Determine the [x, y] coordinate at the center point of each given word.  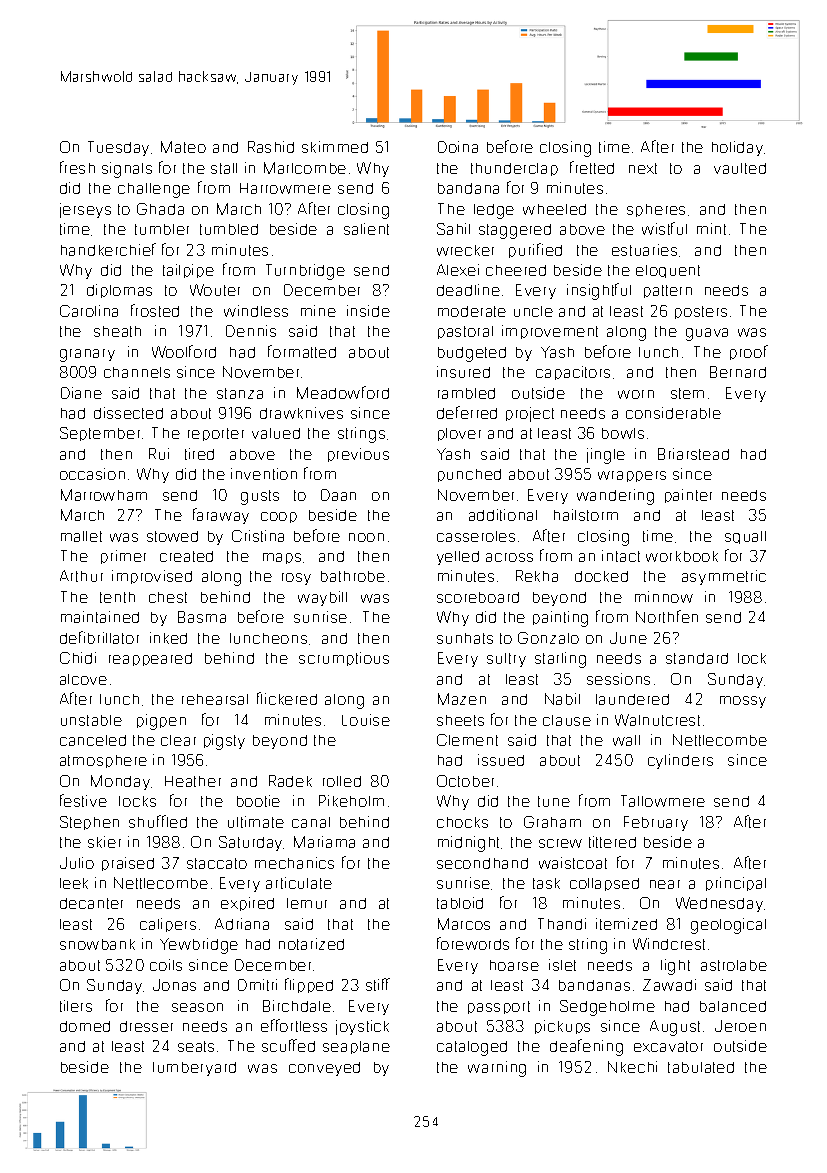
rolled [342, 781]
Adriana [242, 924]
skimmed [335, 147]
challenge [154, 190]
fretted [592, 167]
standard [697, 658]
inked [168, 638]
